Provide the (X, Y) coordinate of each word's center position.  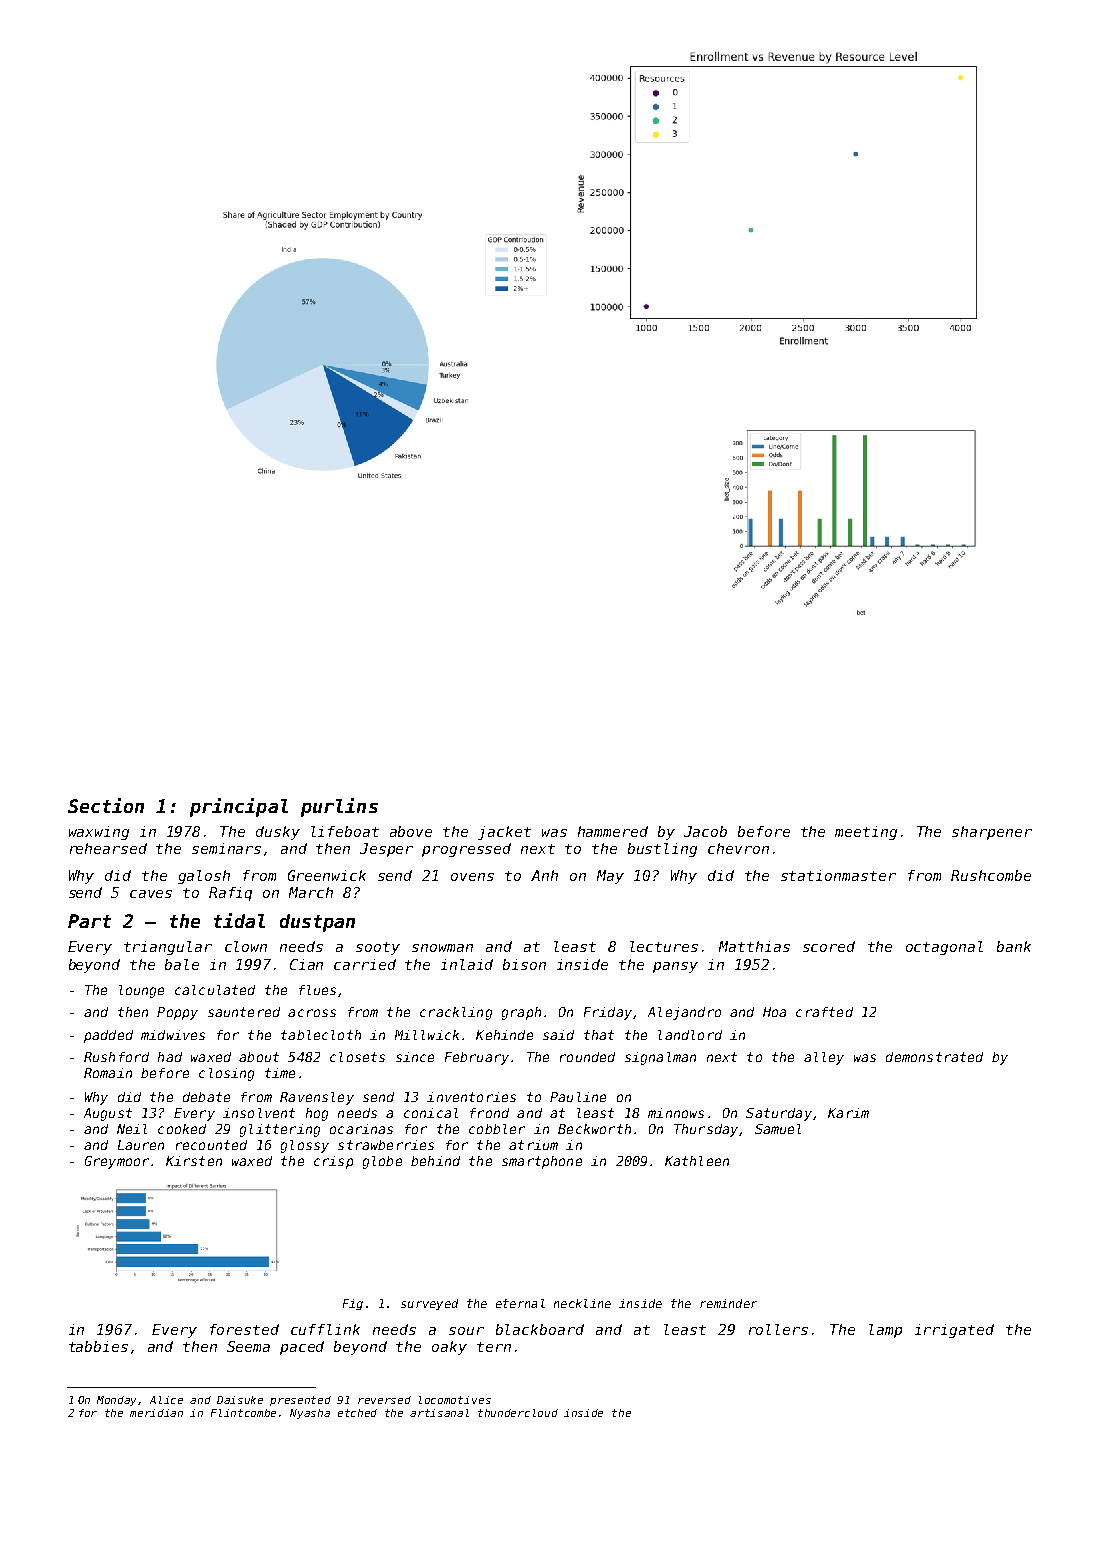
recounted (211, 1145)
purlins (339, 807)
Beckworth (594, 1129)
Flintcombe (243, 1413)
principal (239, 807)
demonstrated (934, 1057)
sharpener (992, 833)
